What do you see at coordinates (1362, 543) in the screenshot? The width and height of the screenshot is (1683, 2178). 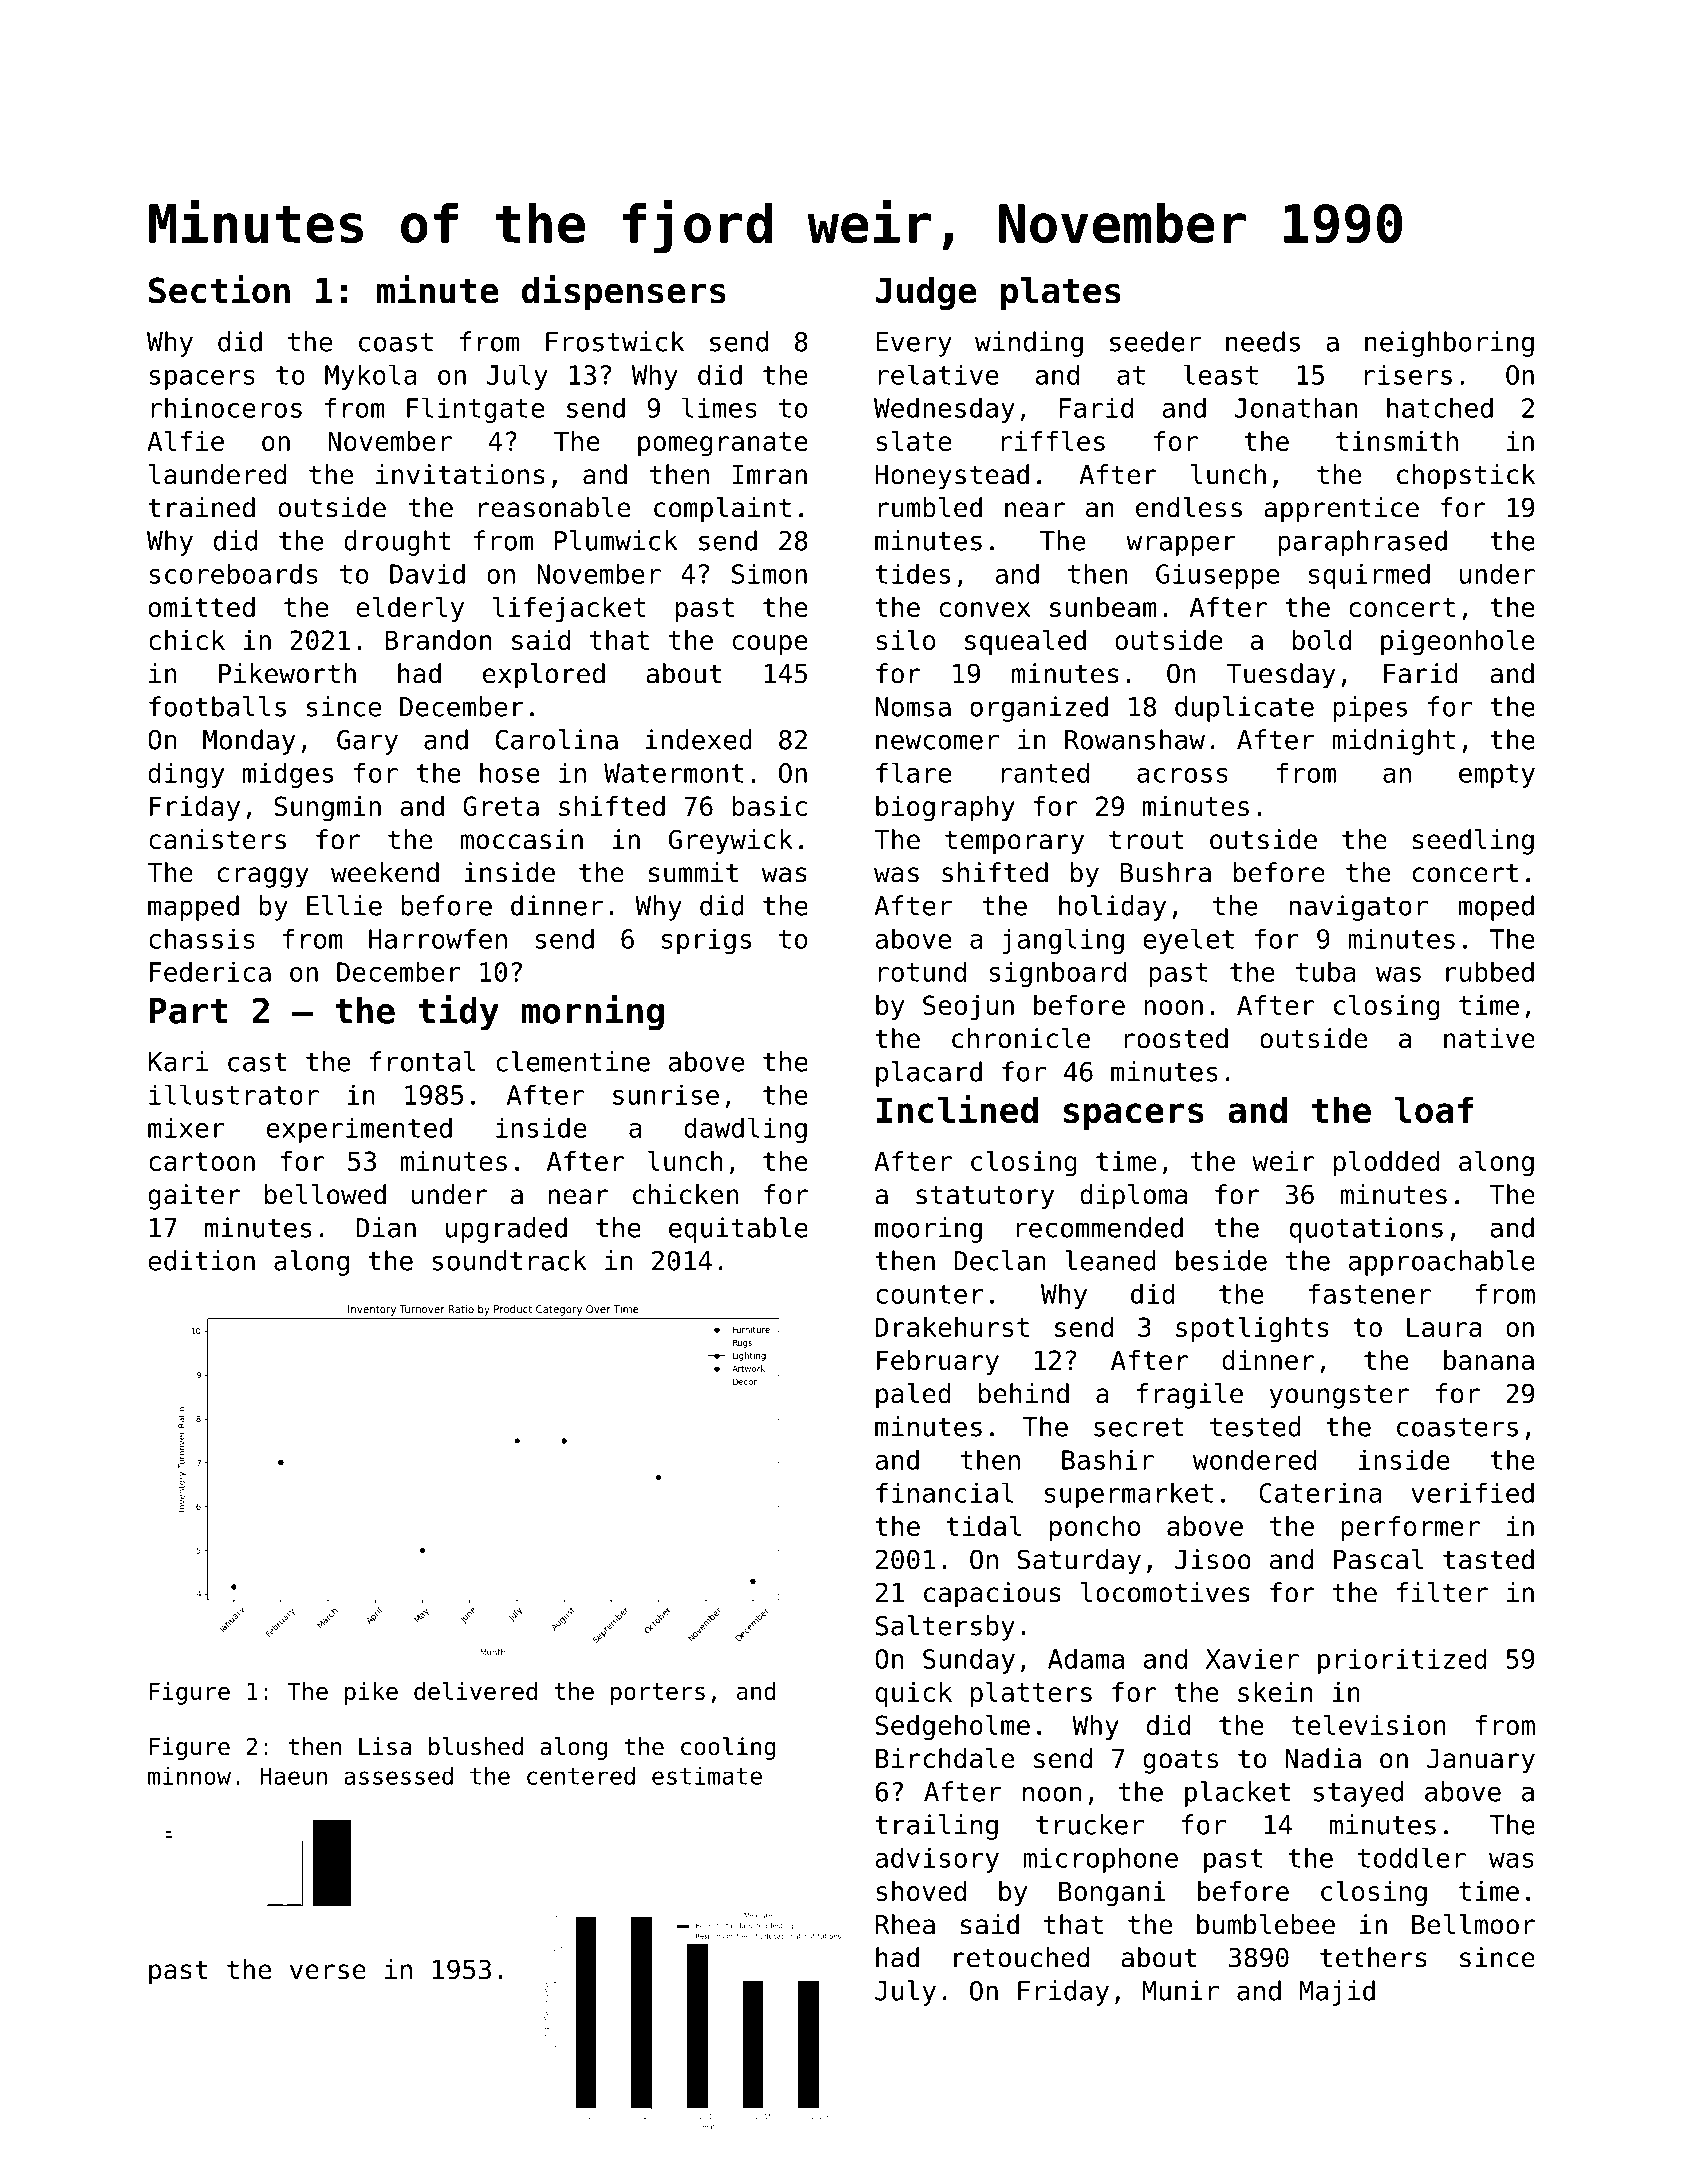 I see `paraphrased` at bounding box center [1362, 543].
